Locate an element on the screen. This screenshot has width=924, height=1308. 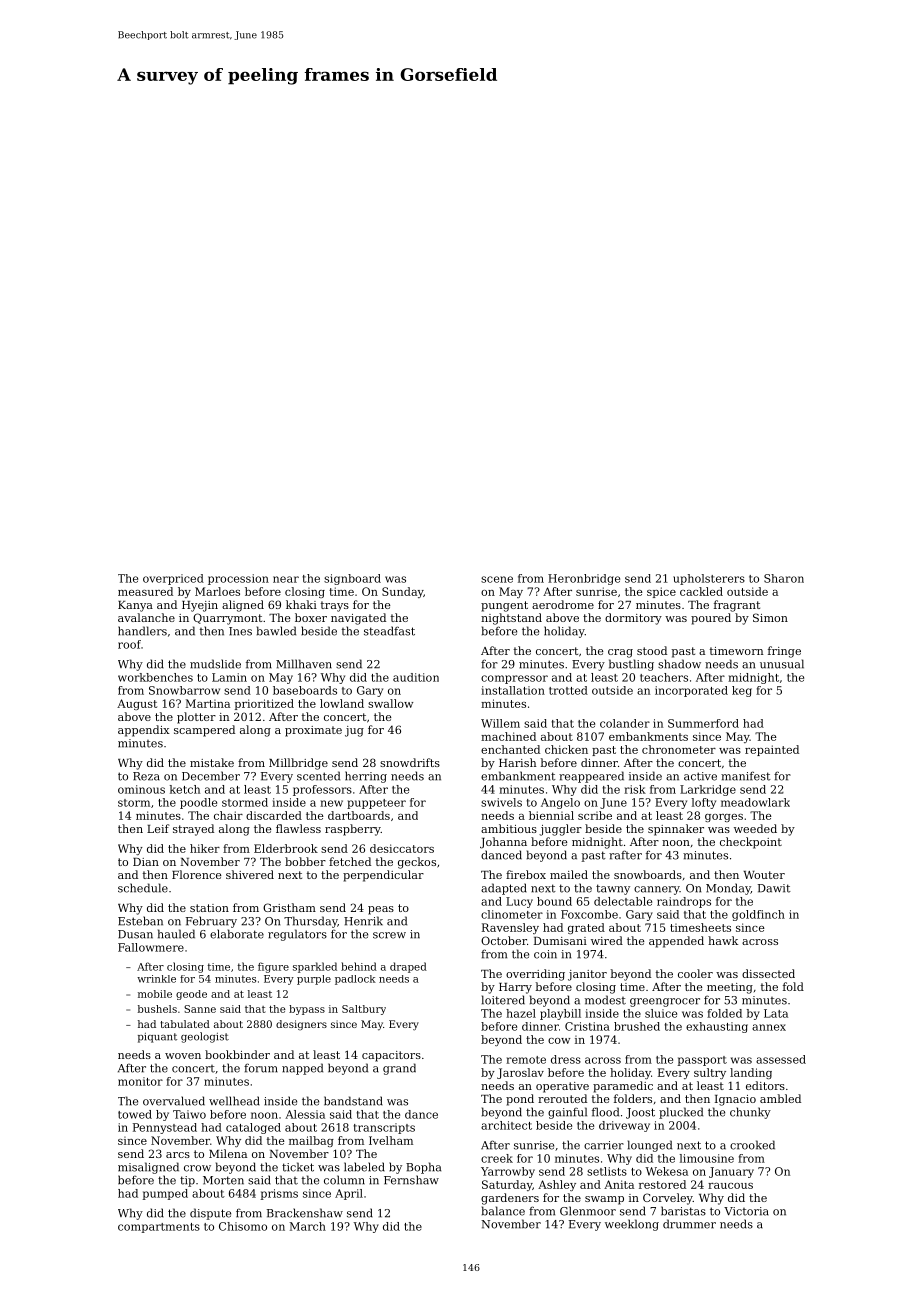
Sharon is located at coordinates (784, 578).
